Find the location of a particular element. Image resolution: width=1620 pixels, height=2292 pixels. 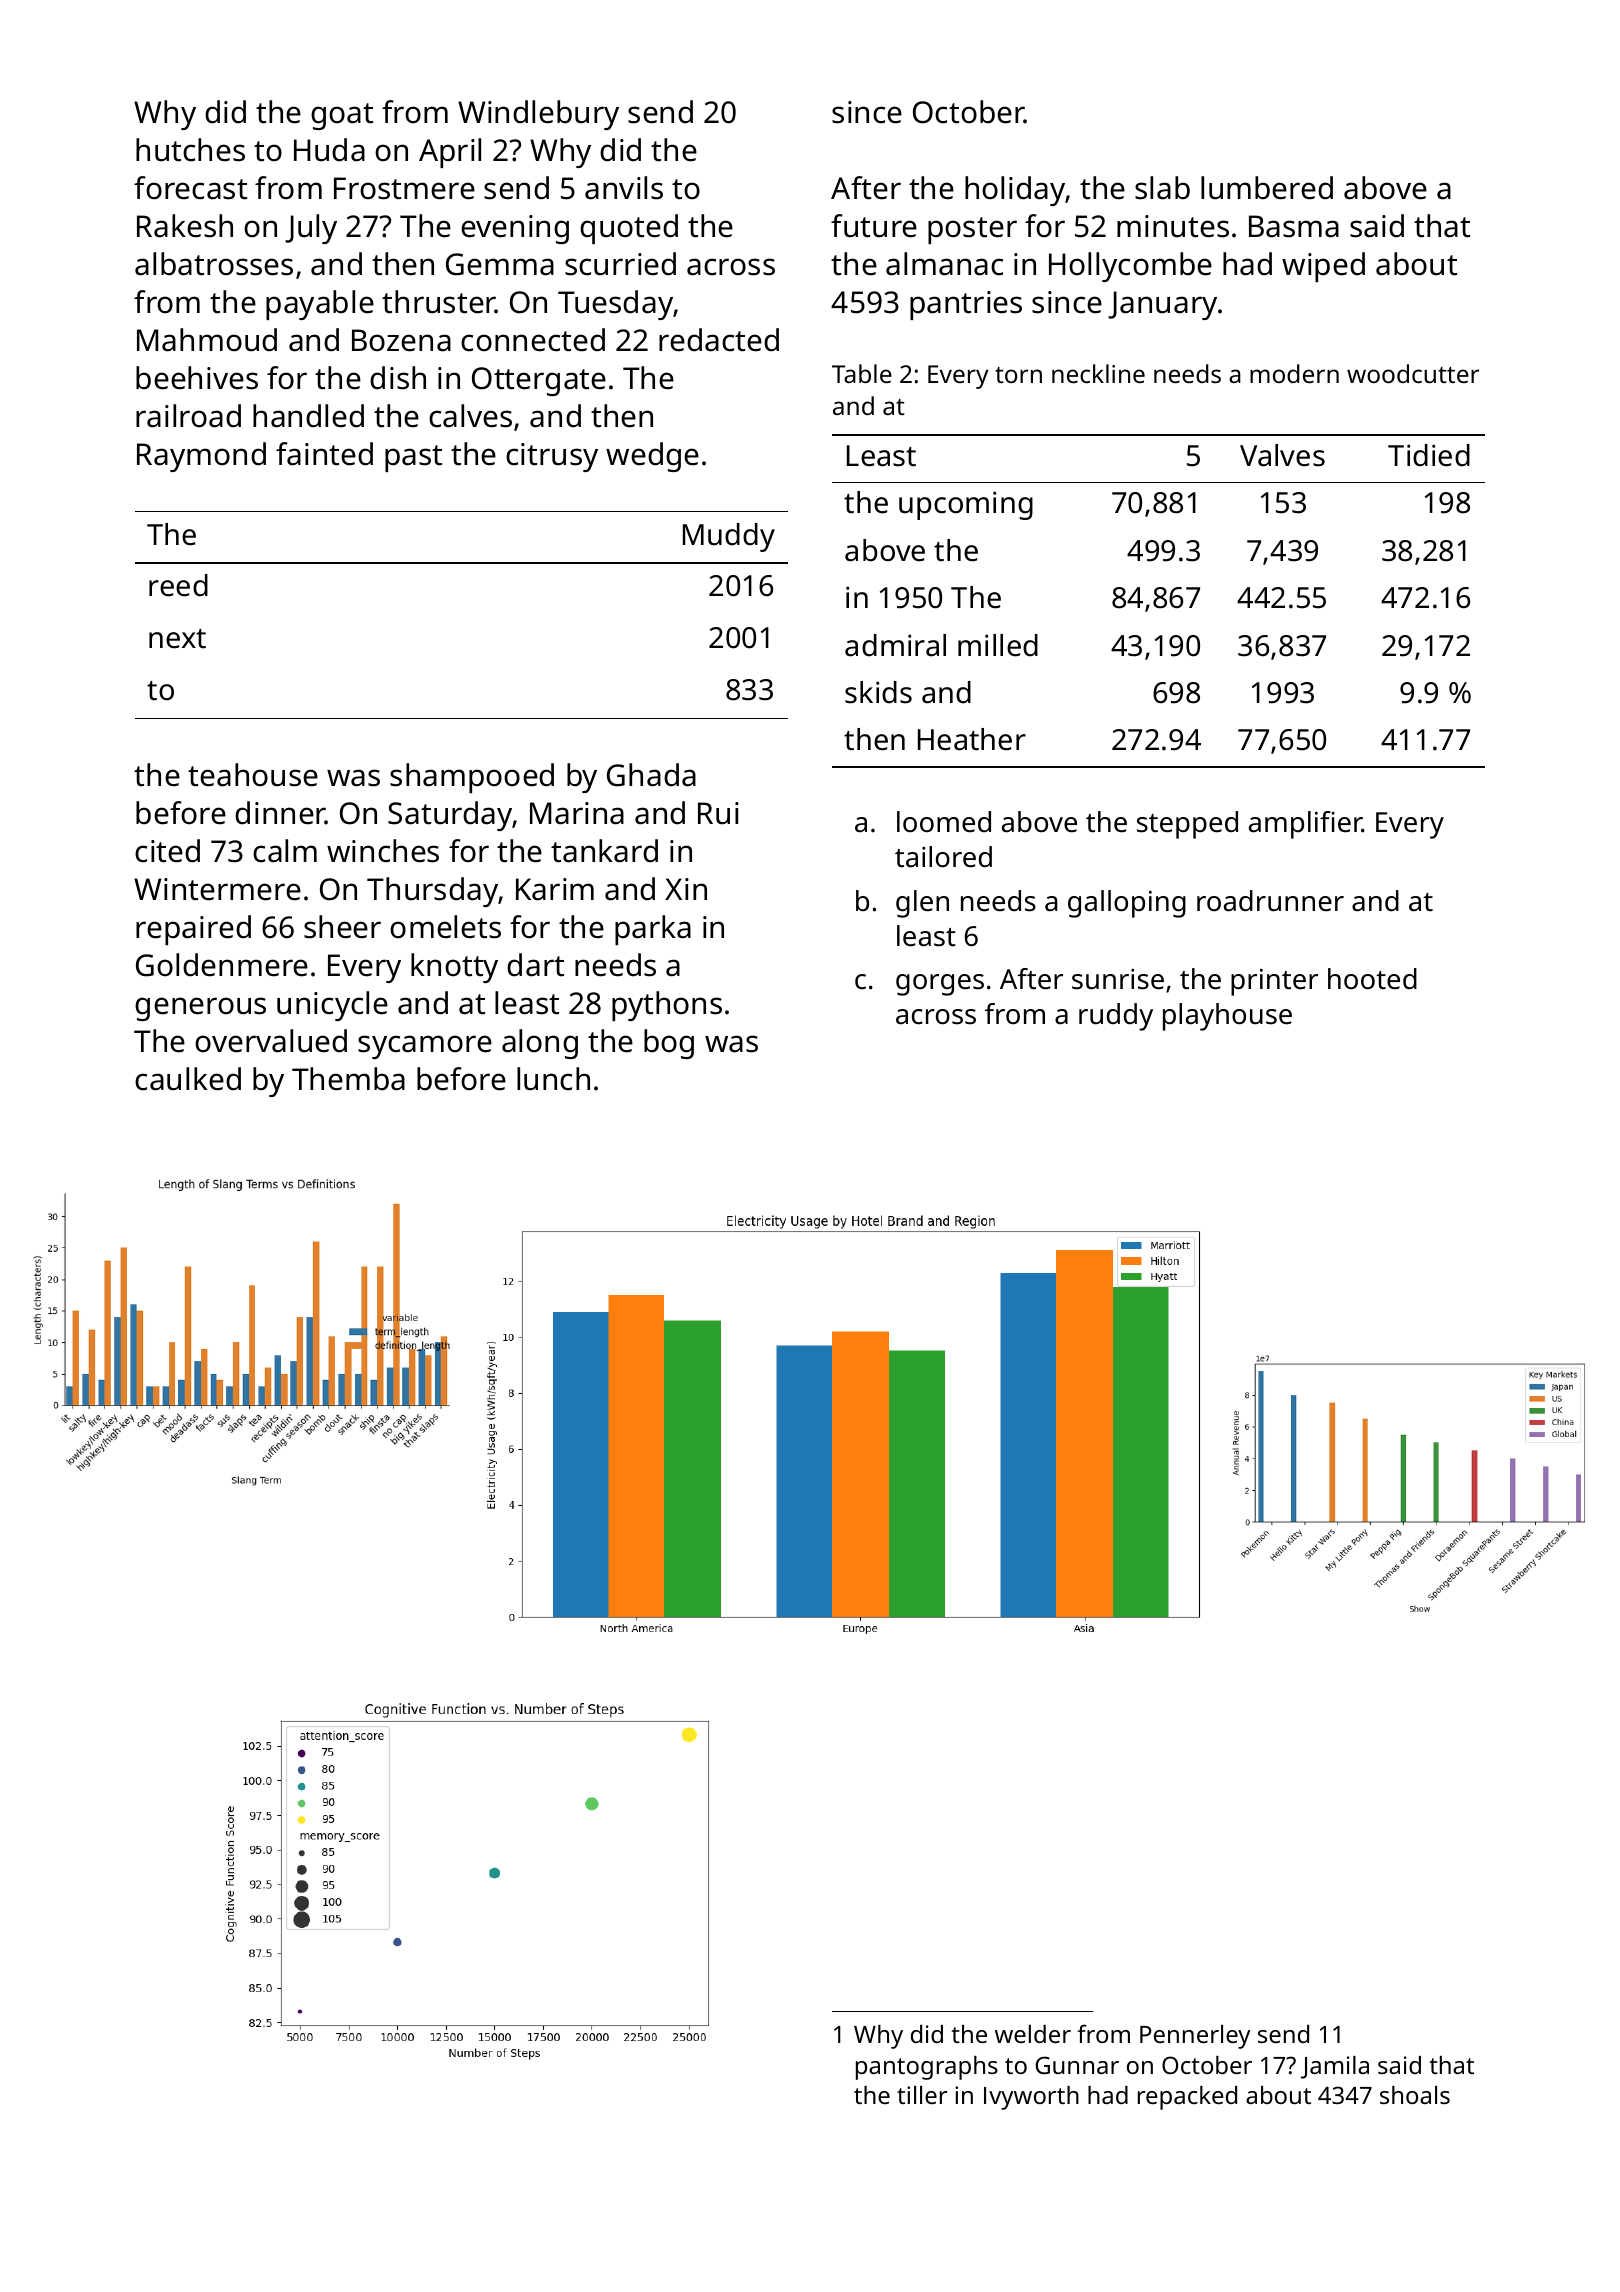

anvils is located at coordinates (624, 188).
